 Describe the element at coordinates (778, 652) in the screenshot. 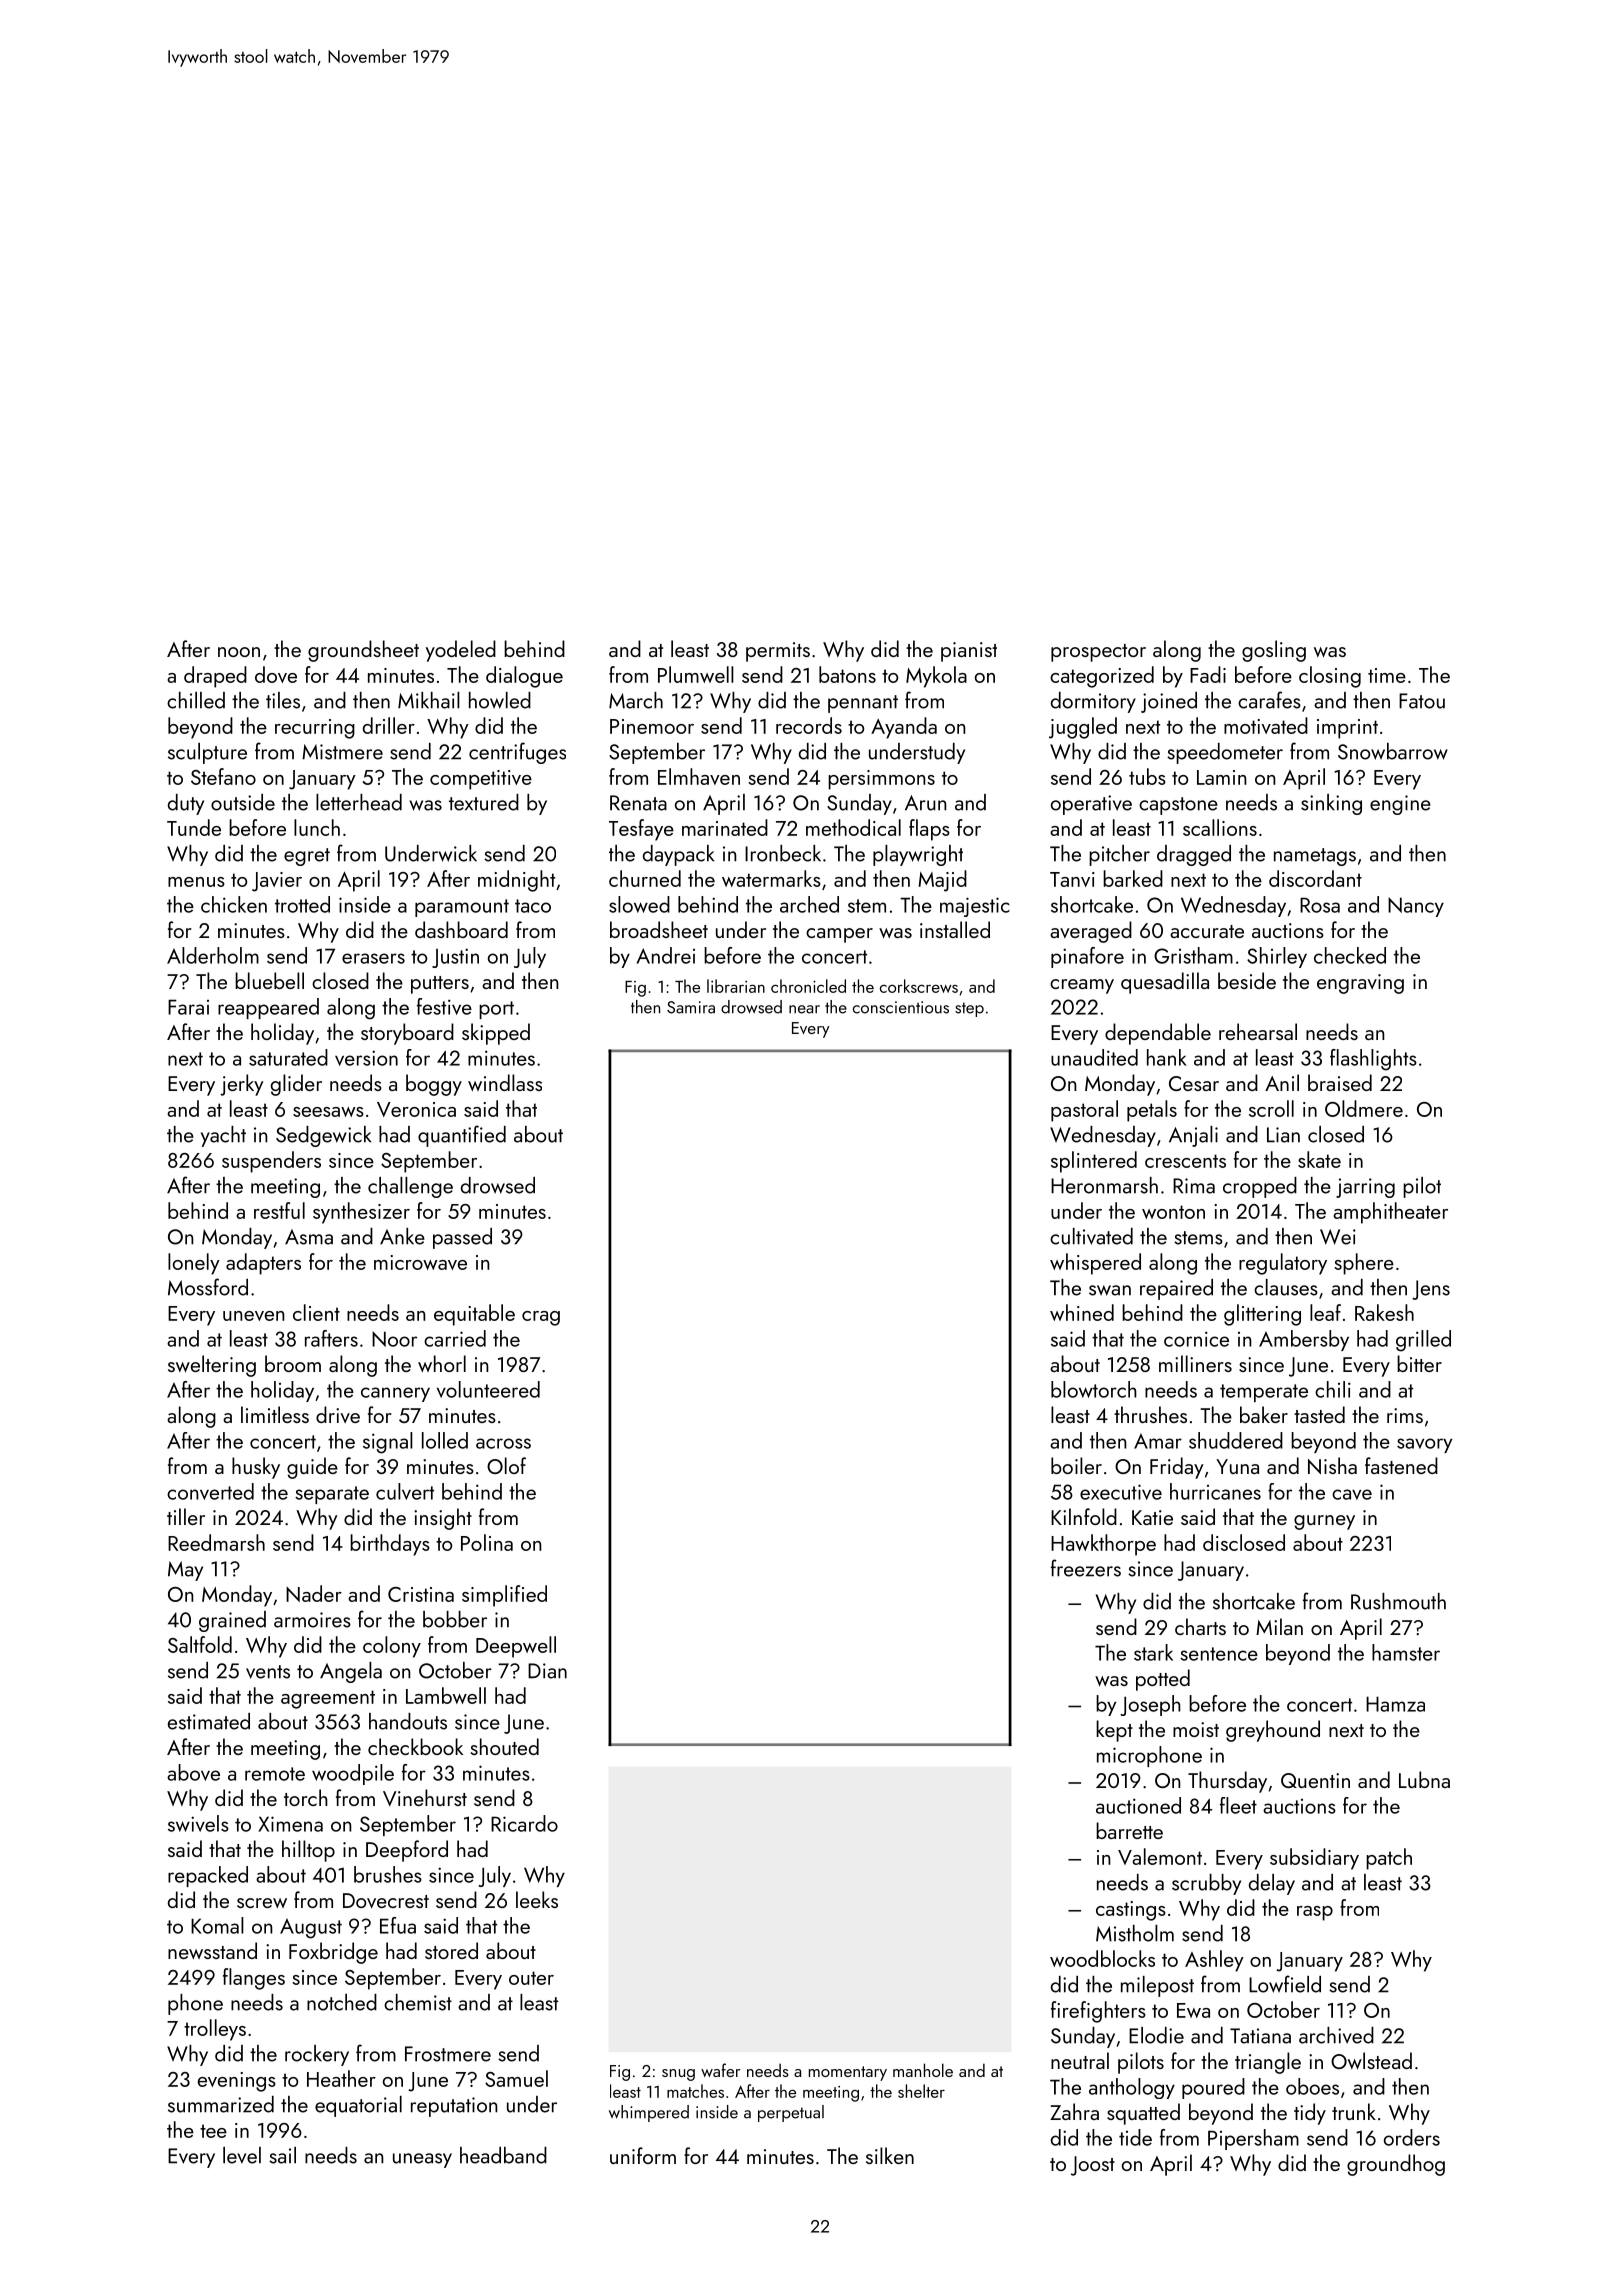

I see `permits` at that location.
